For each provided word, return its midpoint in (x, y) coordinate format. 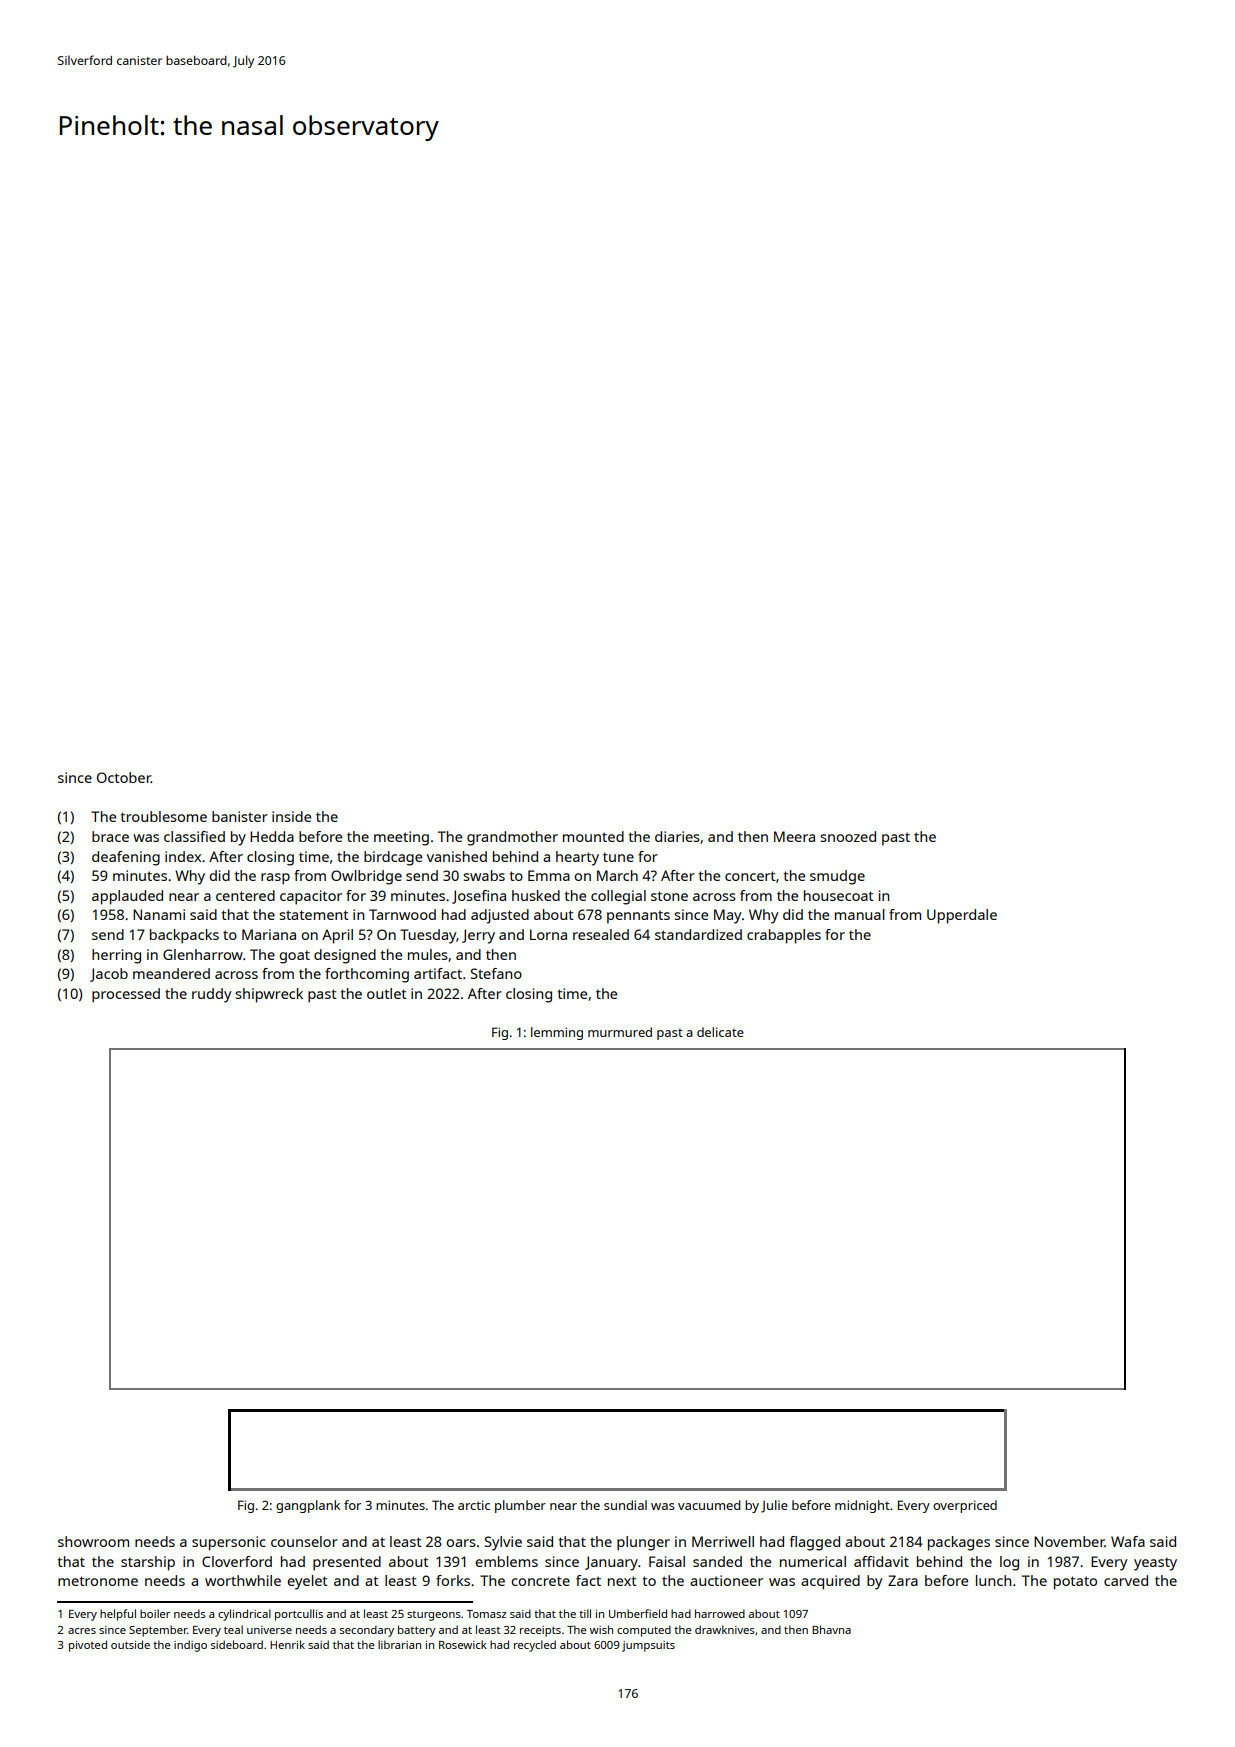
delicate (720, 1032)
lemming (557, 1033)
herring (116, 956)
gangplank (308, 1506)
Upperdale (962, 916)
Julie (774, 1506)
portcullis (299, 1615)
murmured (620, 1032)
